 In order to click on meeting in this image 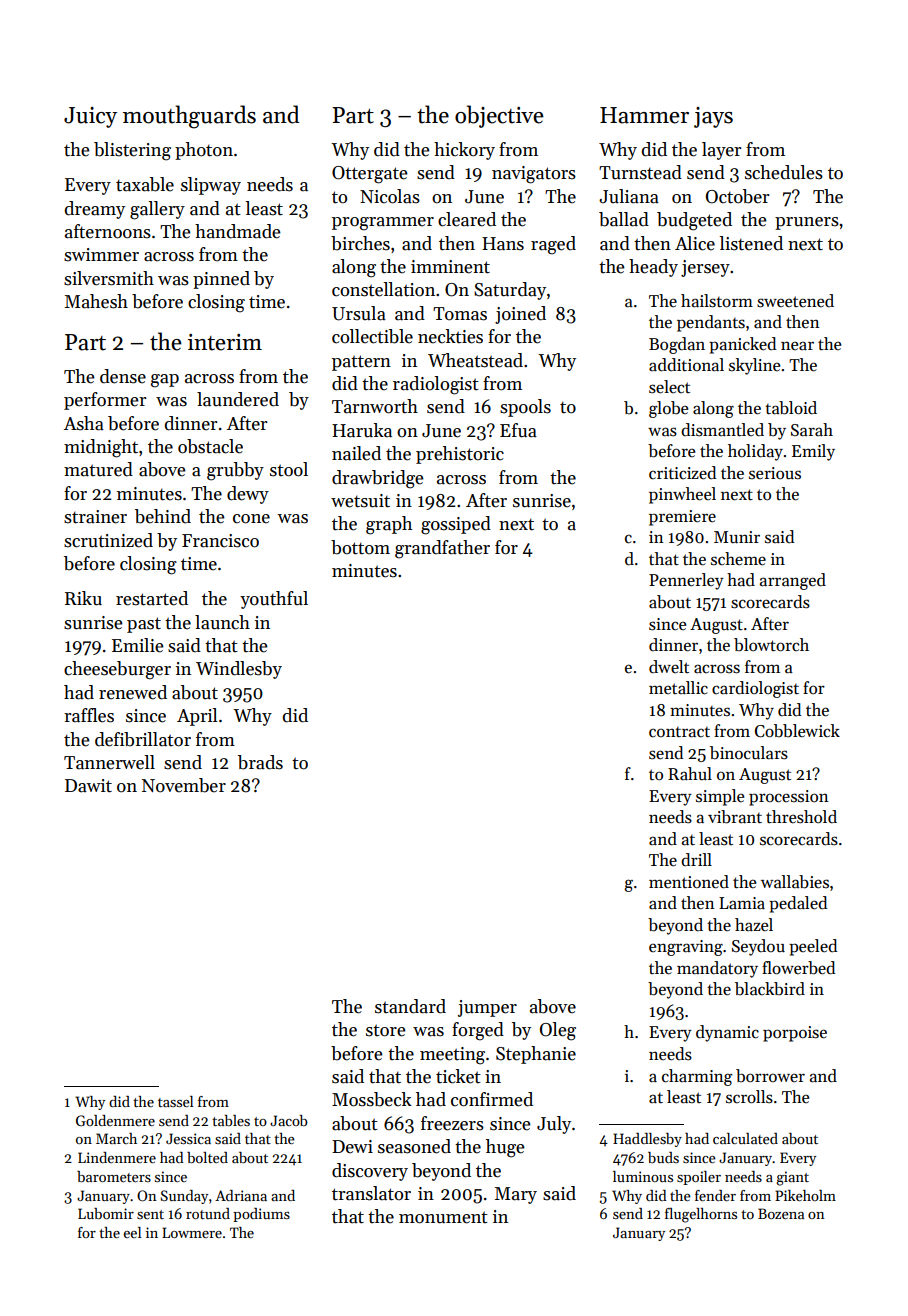, I will do `click(452, 1056)`.
